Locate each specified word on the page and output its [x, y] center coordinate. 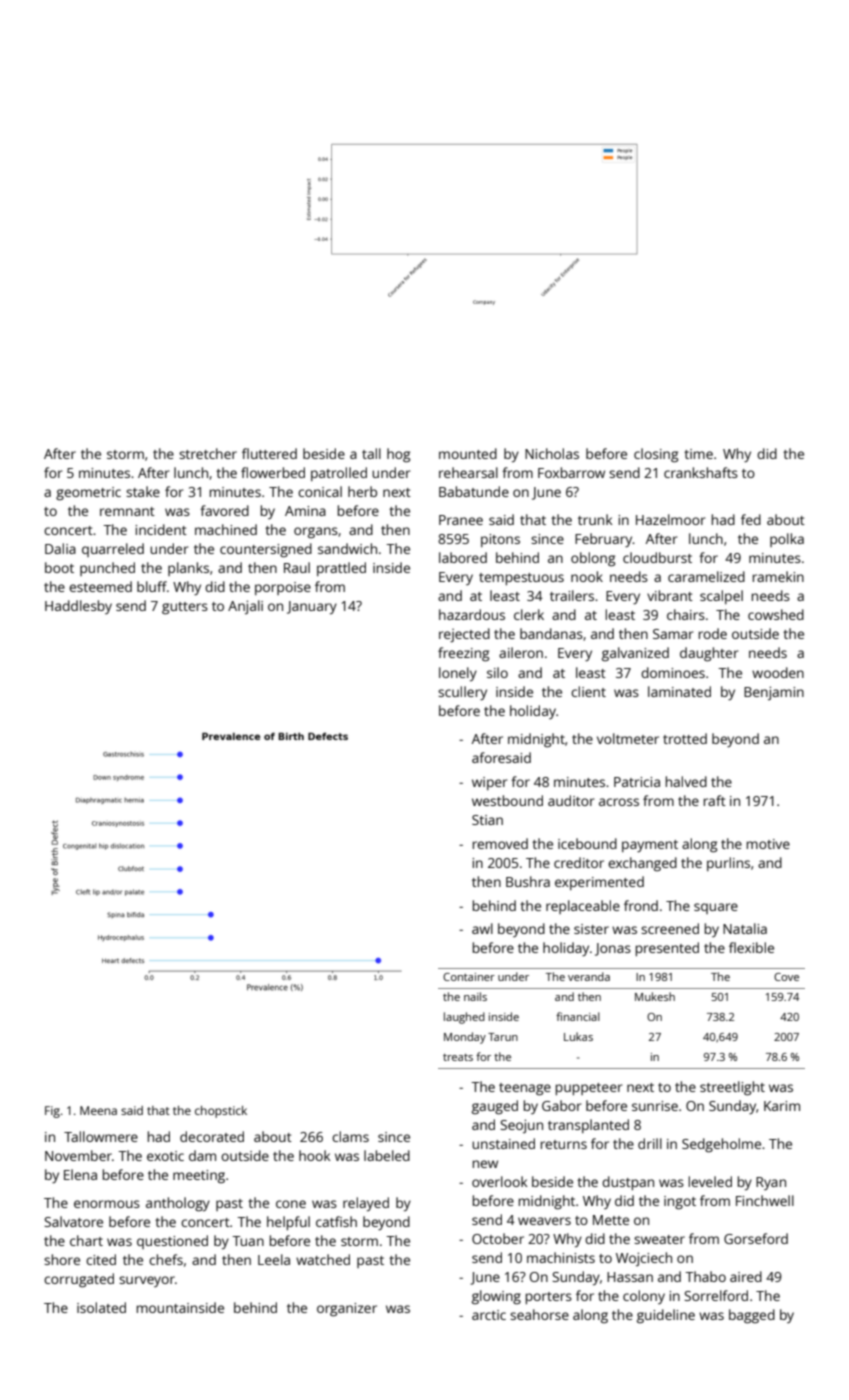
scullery [462, 693]
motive [768, 844]
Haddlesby [78, 607]
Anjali [245, 607]
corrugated [79, 1280]
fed [751, 519]
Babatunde [474, 491]
